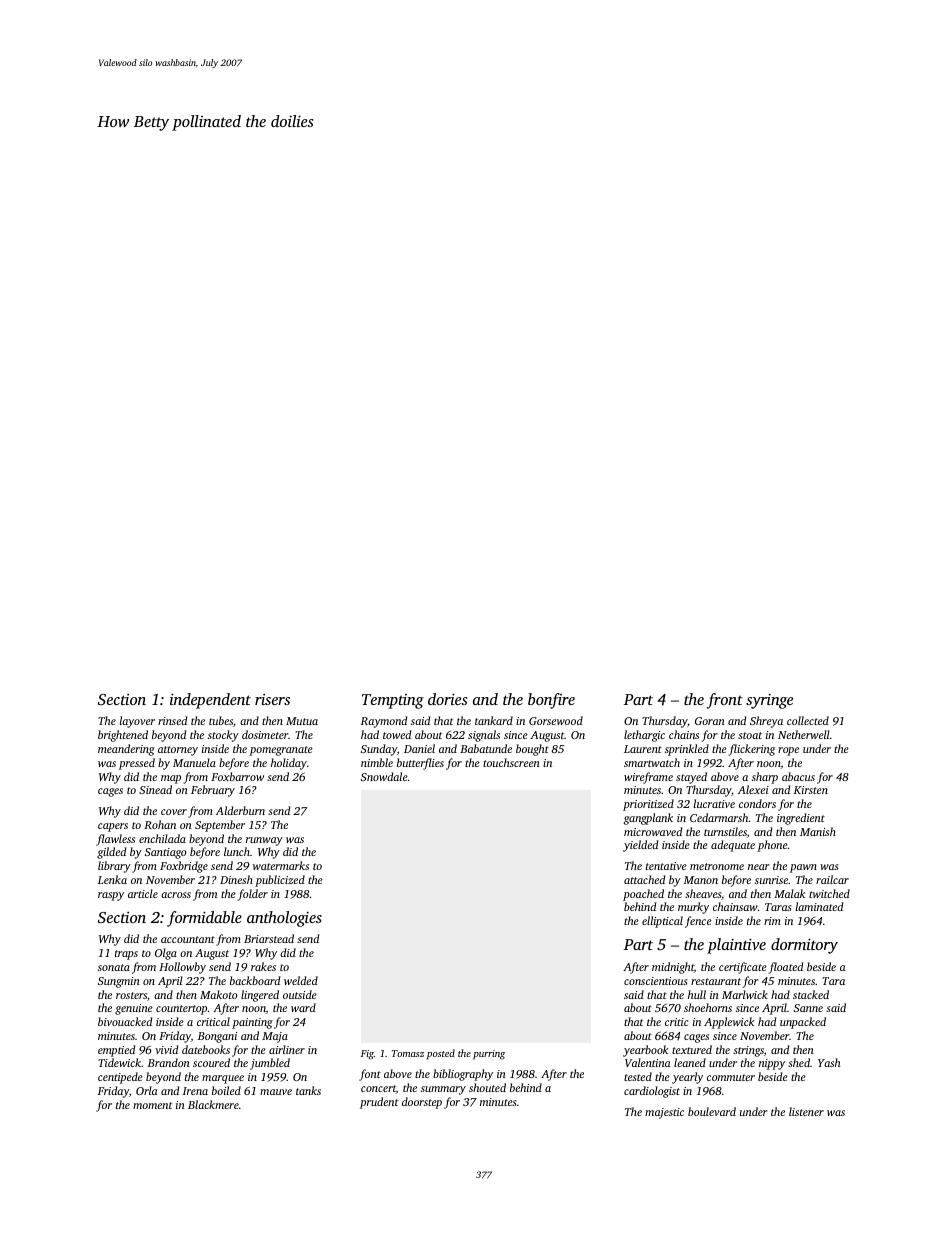  I want to click on independent, so click(210, 701).
